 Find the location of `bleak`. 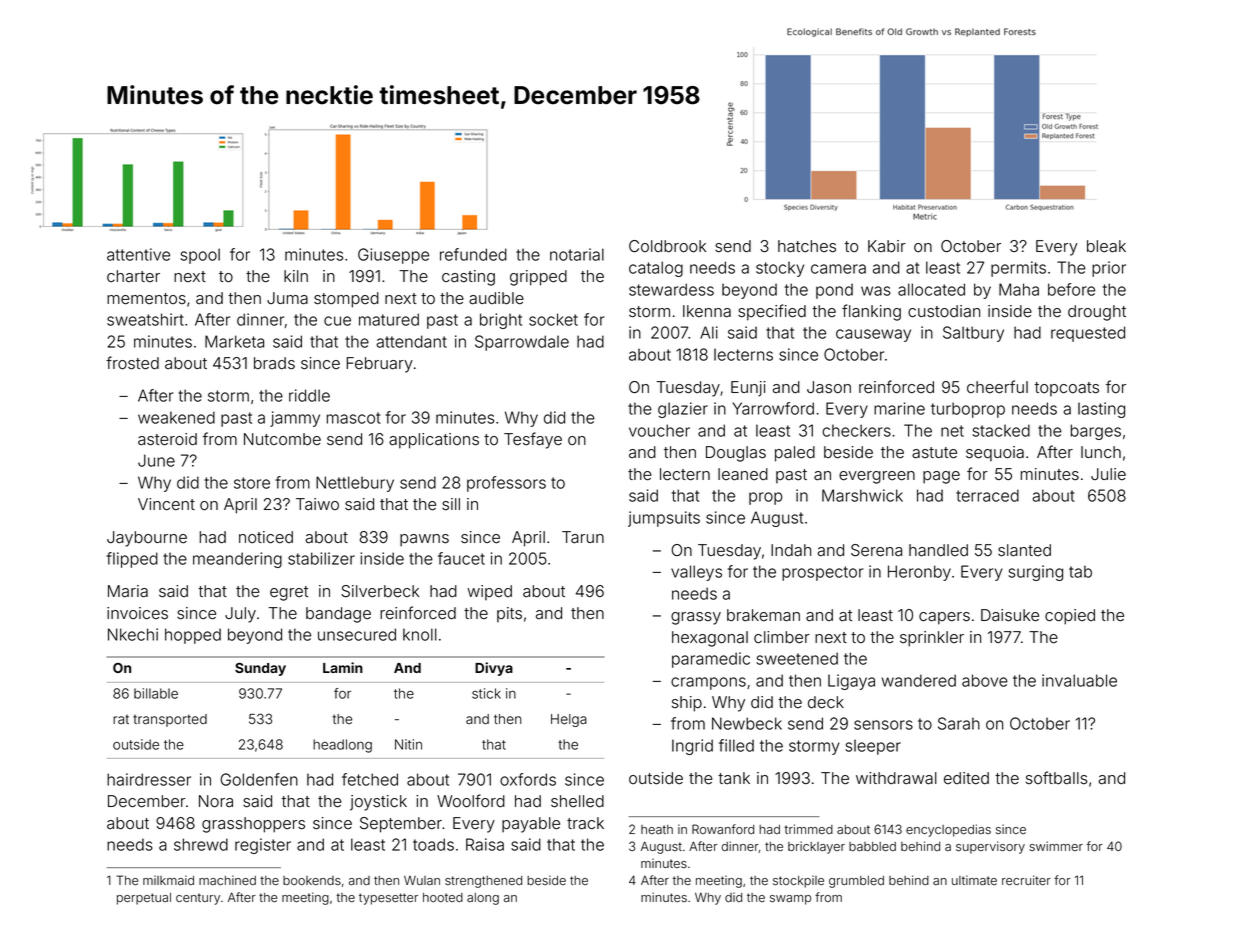

bleak is located at coordinates (1106, 246).
